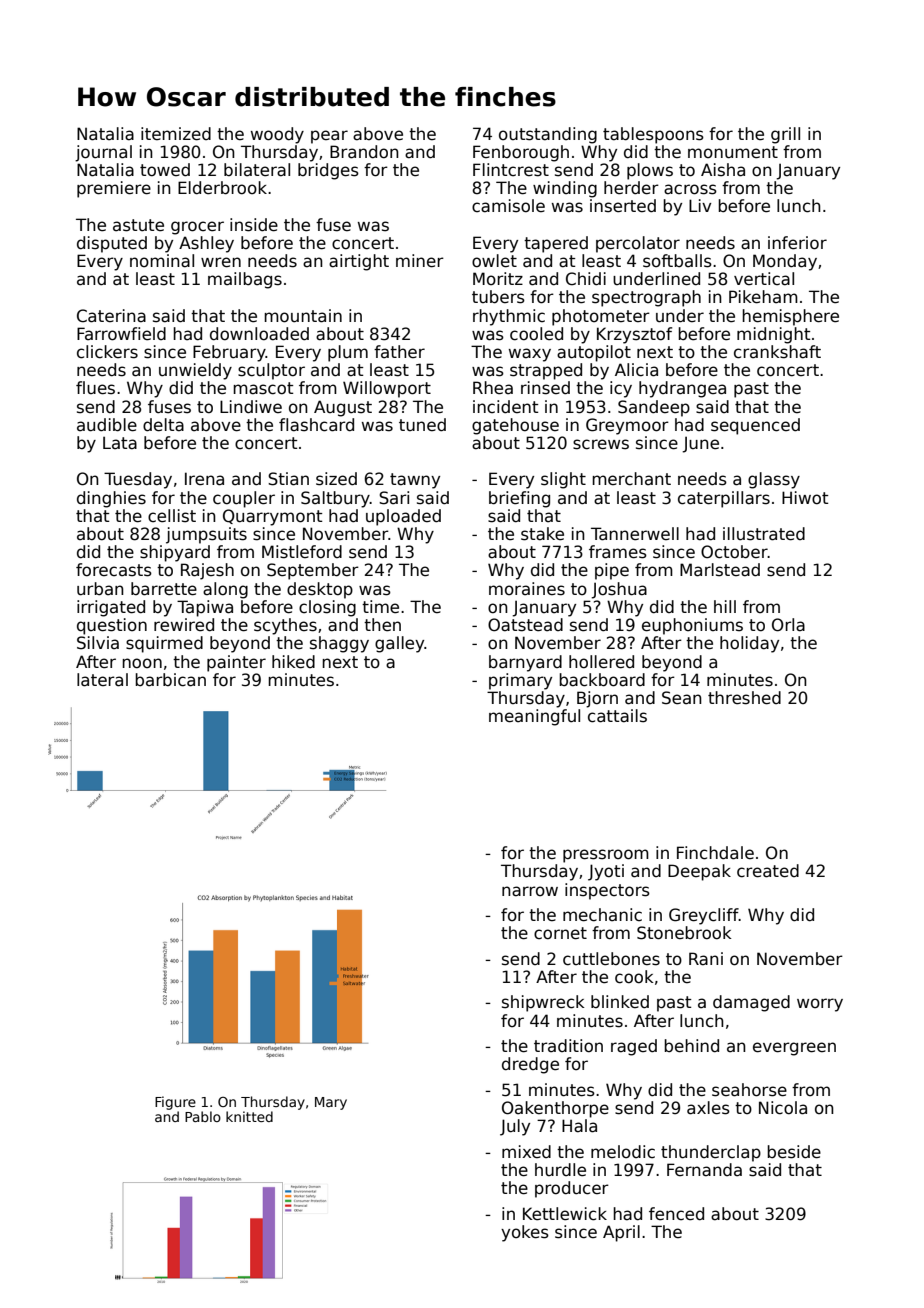  What do you see at coordinates (636, 370) in the image?
I see `Alicia` at bounding box center [636, 370].
